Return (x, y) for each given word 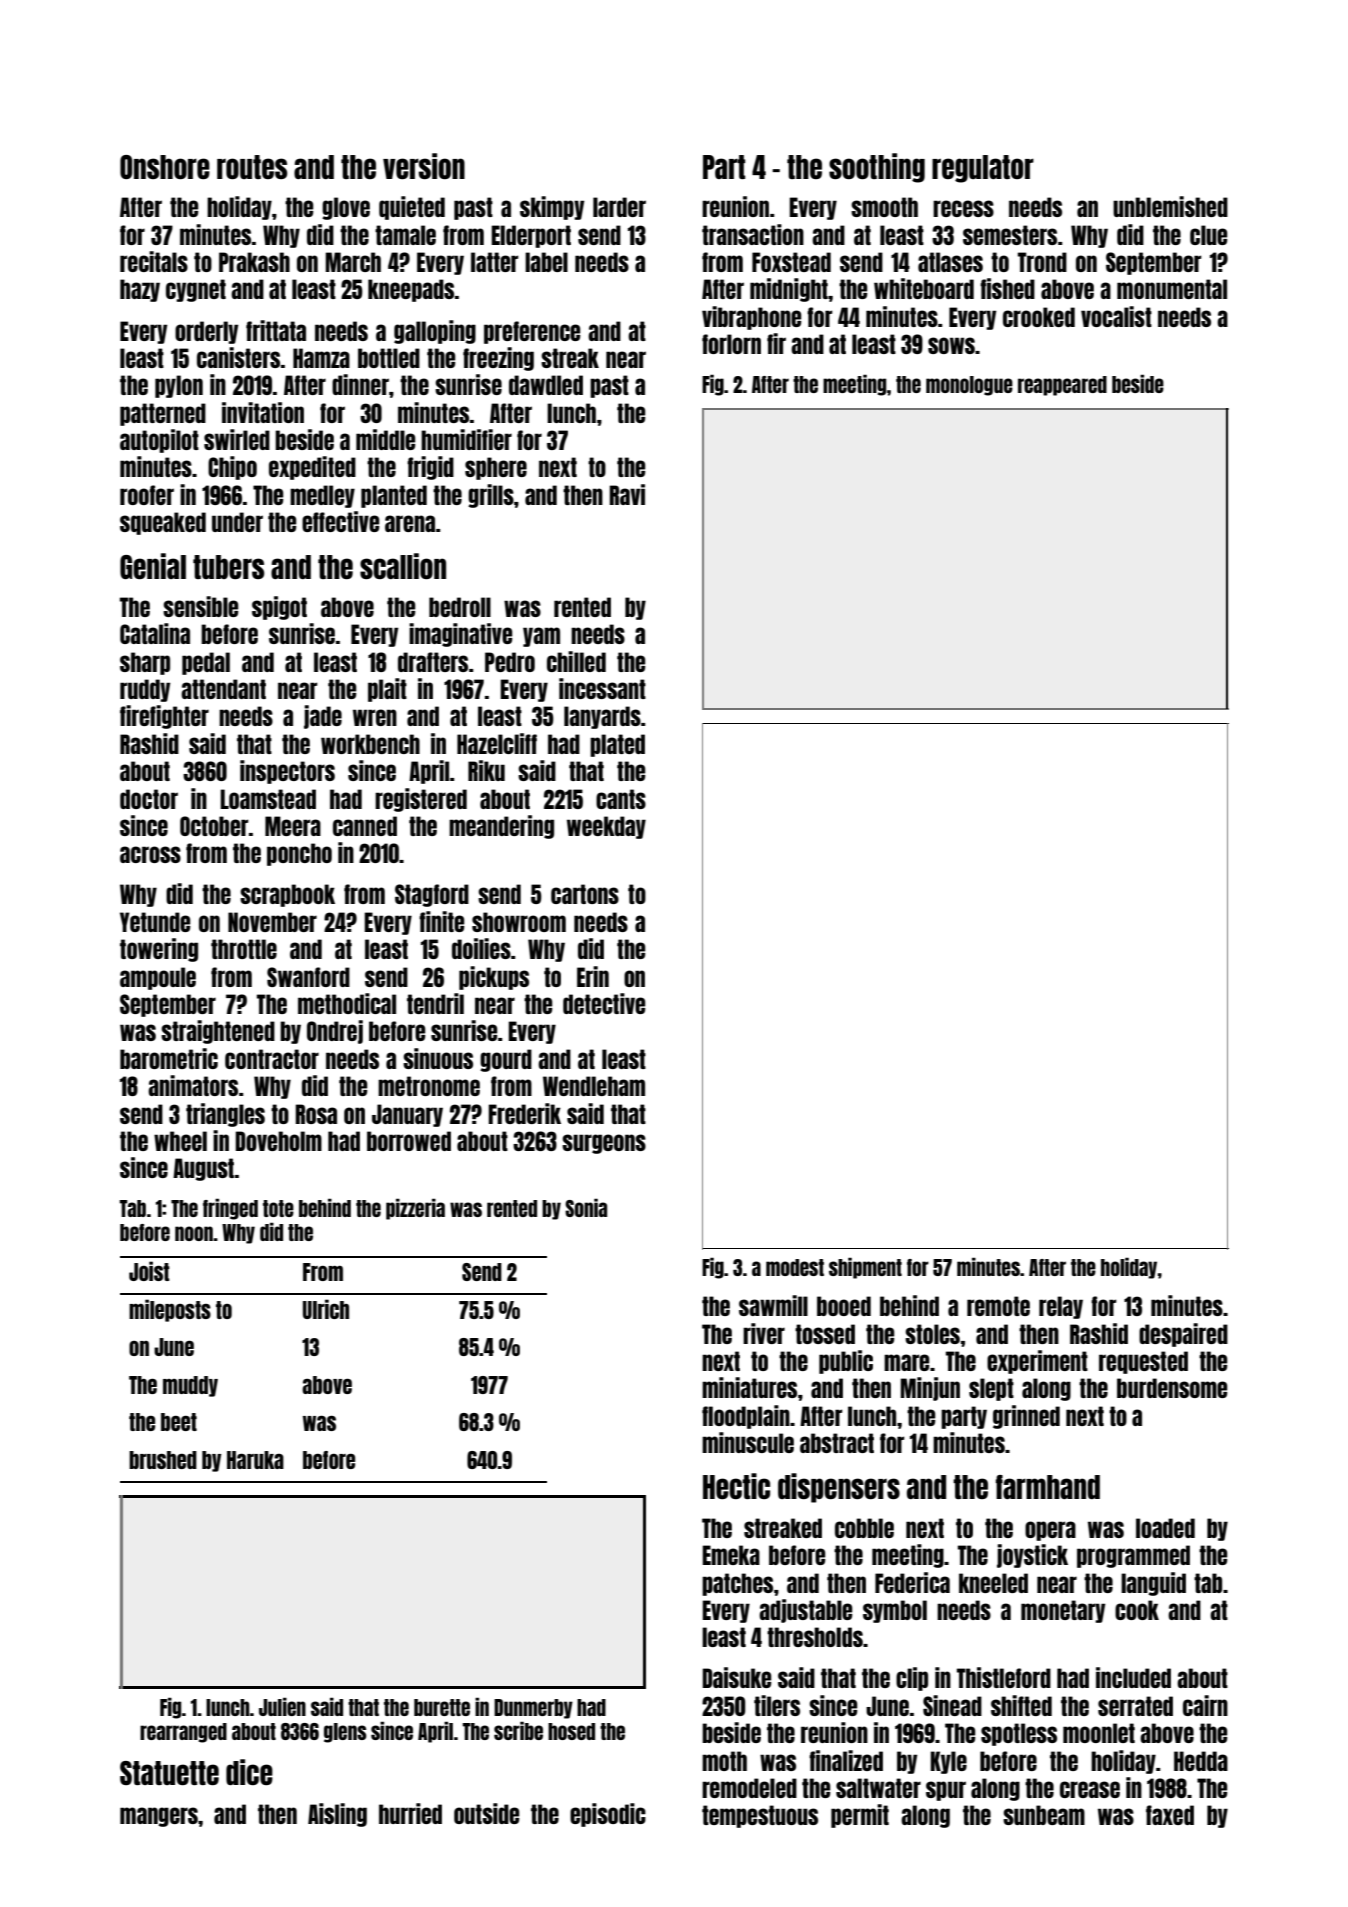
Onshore (165, 167)
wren (375, 717)
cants (621, 799)
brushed (163, 1460)
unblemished (1170, 206)
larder (619, 207)
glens (345, 1733)
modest (795, 1267)
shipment (865, 1268)
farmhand (1048, 1487)
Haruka (255, 1460)
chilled (576, 661)
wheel (180, 1141)
